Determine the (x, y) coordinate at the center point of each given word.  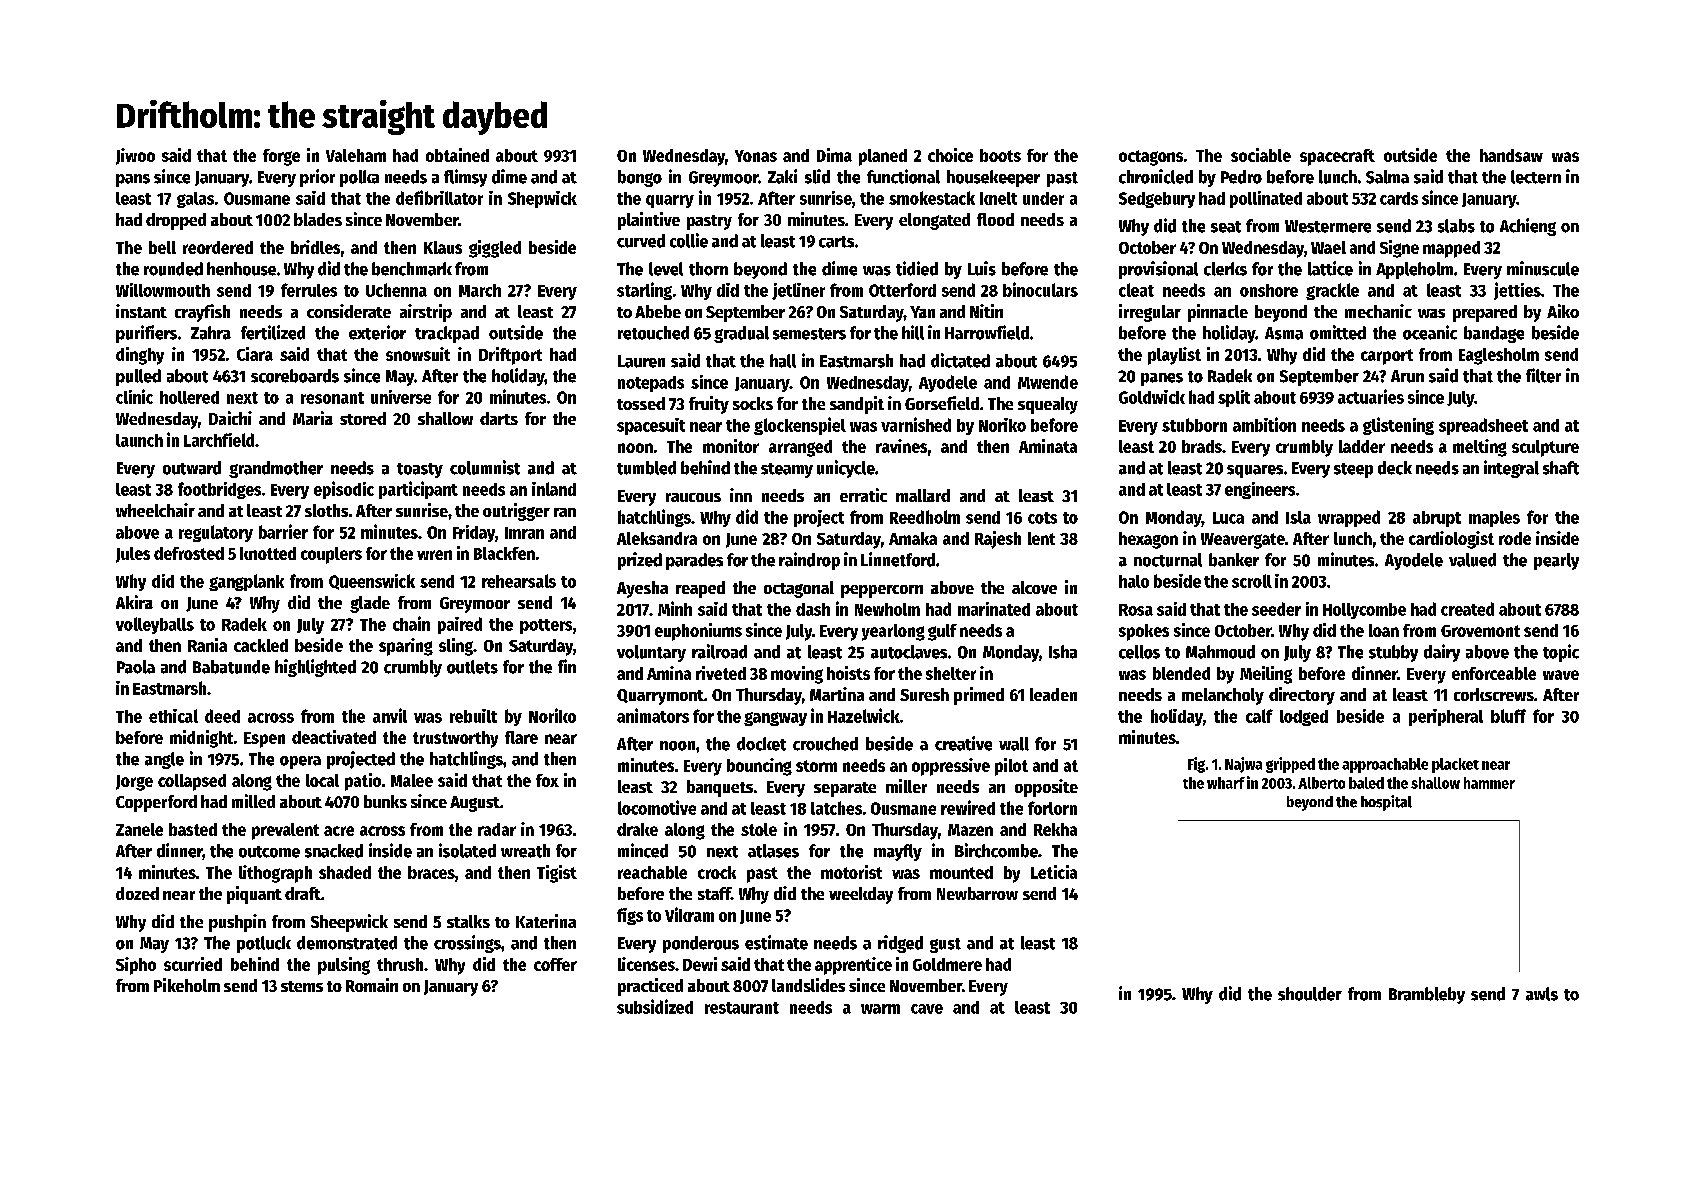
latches (836, 808)
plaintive (649, 221)
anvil (390, 715)
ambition (1264, 424)
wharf (1226, 783)
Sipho (136, 966)
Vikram (689, 914)
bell (162, 247)
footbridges (219, 490)
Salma (1387, 177)
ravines (901, 446)
